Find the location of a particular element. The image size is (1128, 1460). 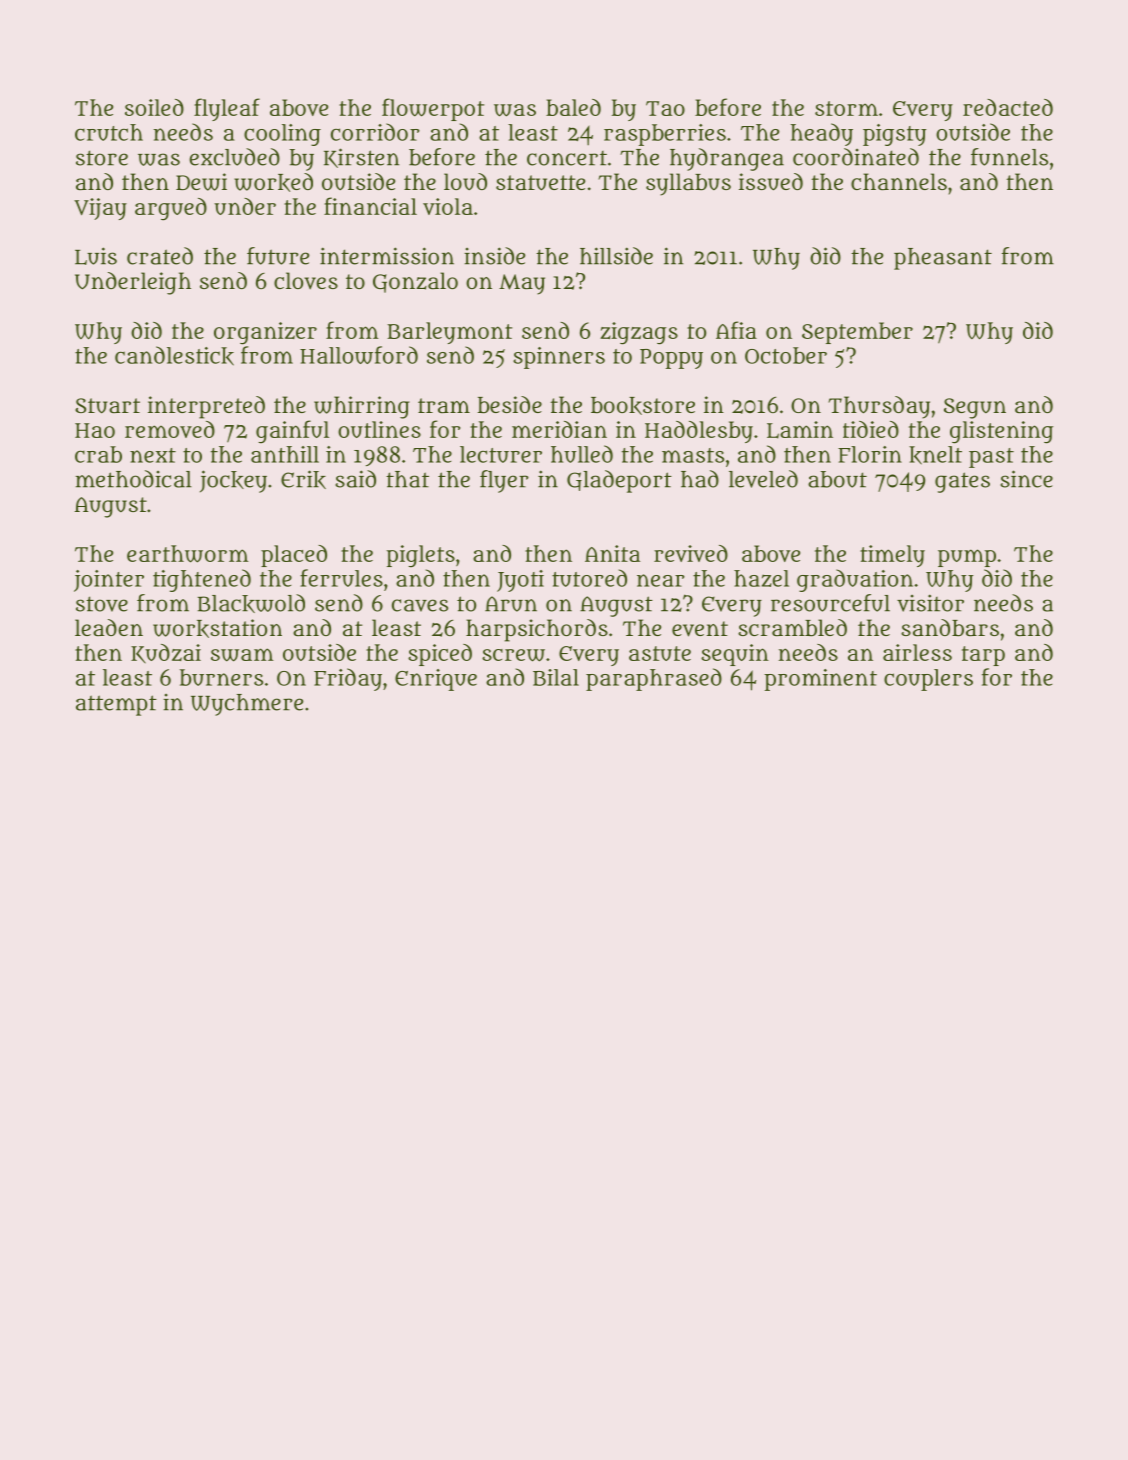

about is located at coordinates (837, 479).
